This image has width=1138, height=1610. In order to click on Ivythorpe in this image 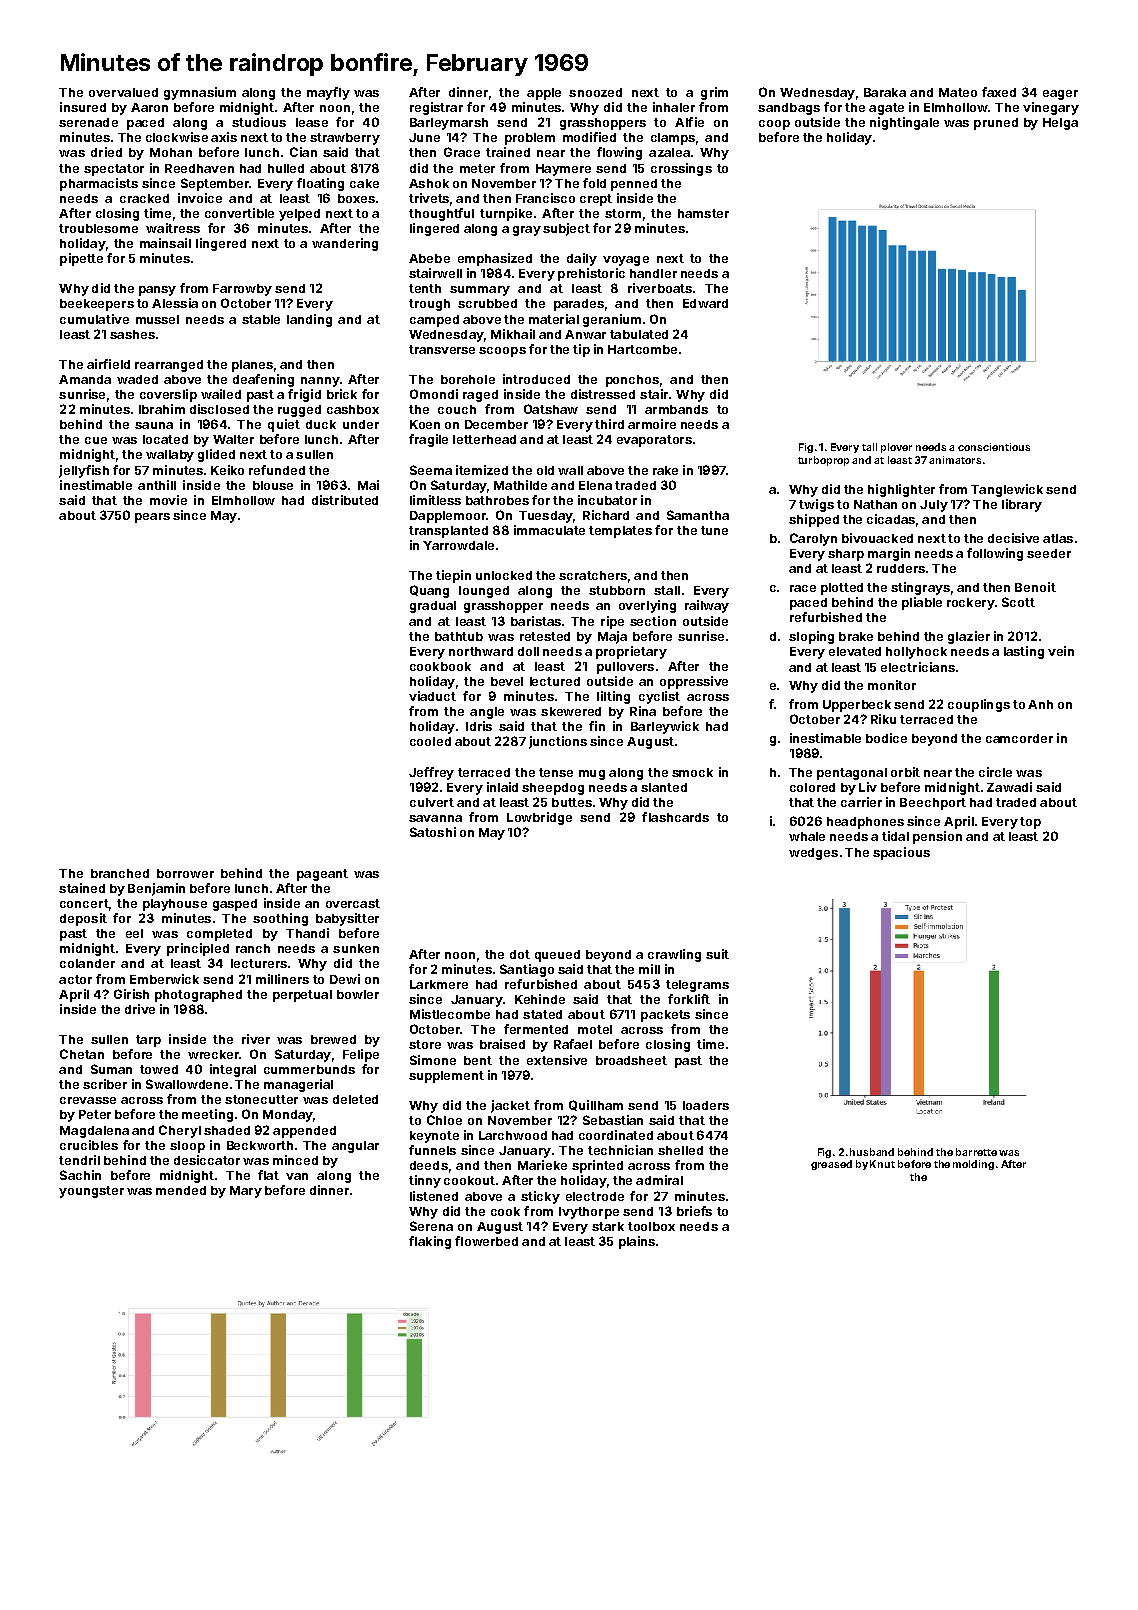, I will do `click(589, 1213)`.
